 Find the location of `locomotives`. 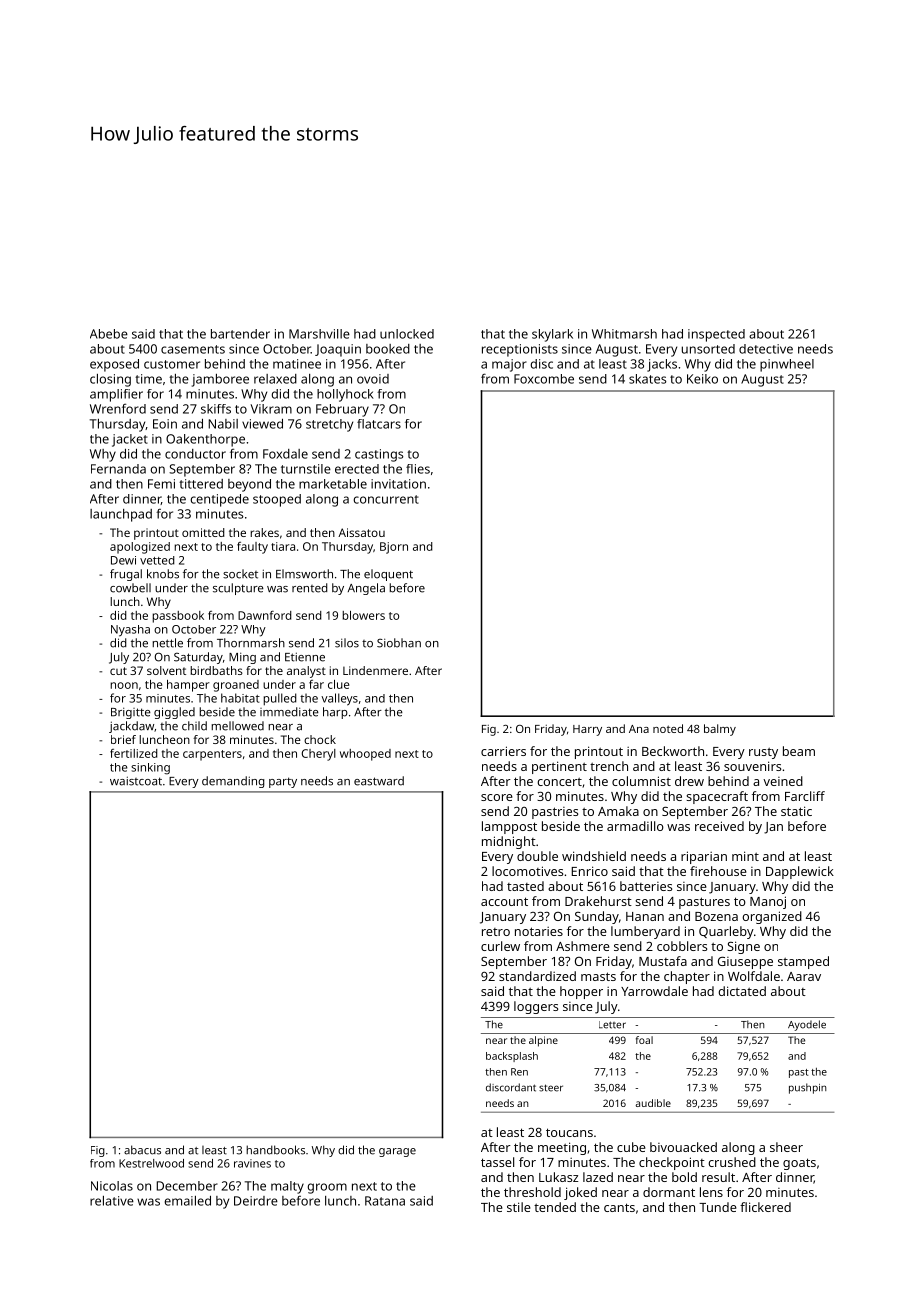

locomotives is located at coordinates (527, 871).
